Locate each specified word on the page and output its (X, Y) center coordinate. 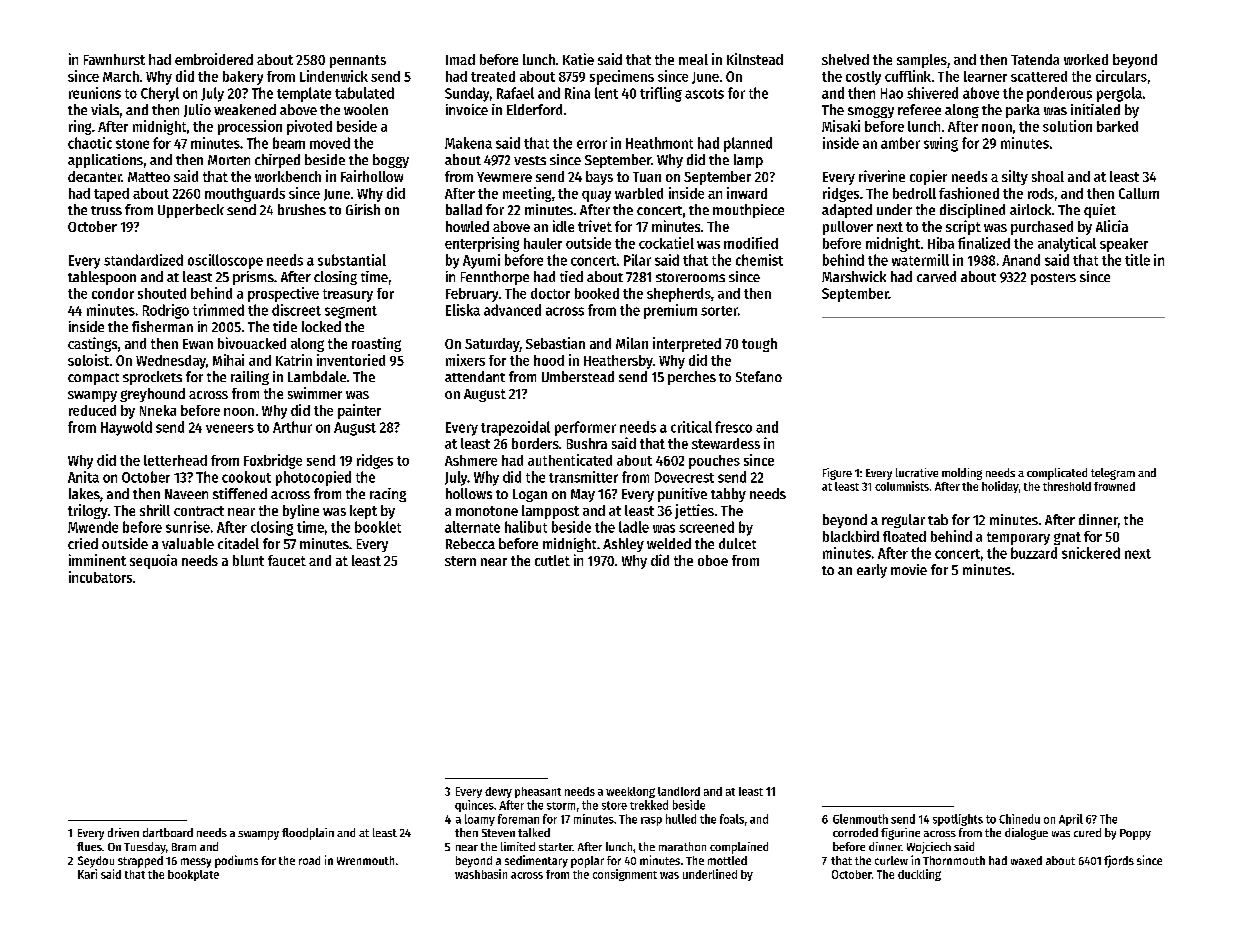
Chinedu (1019, 819)
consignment (625, 875)
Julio (197, 110)
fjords (1119, 861)
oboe (713, 560)
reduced (92, 410)
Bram (184, 847)
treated (493, 76)
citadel (238, 543)
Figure (837, 474)
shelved (845, 59)
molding (962, 474)
